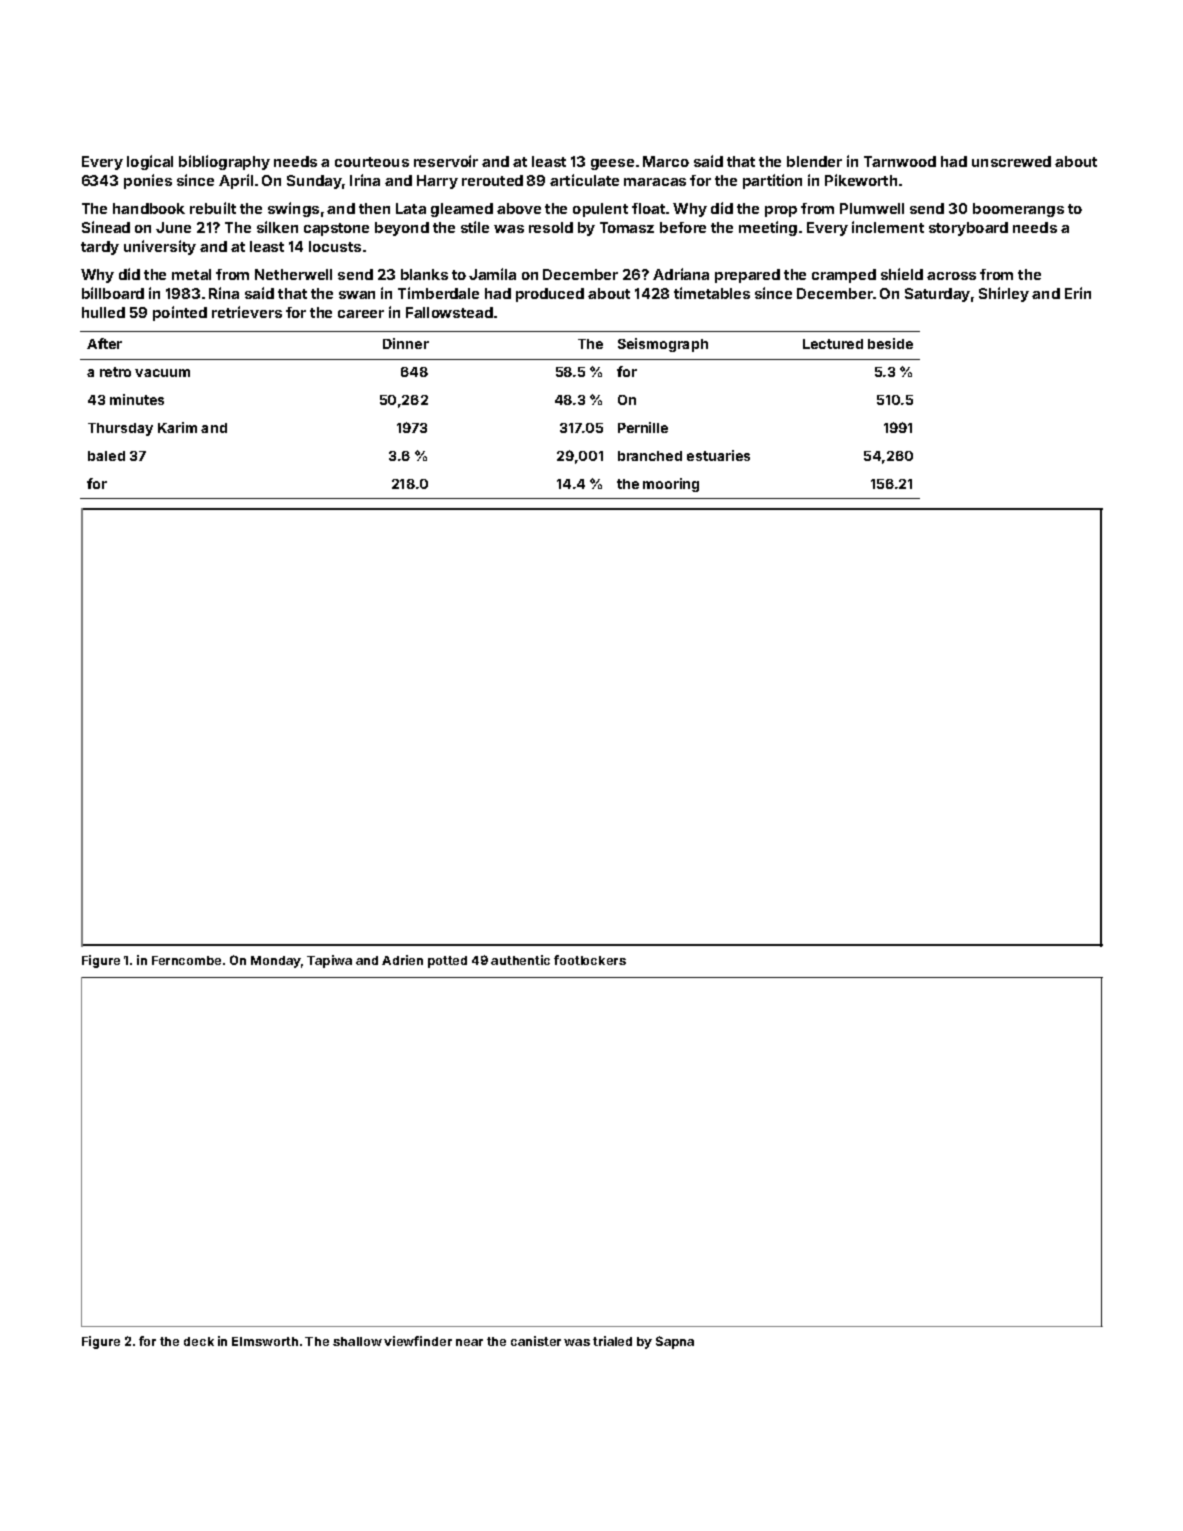 The height and width of the image is (1531, 1183). Describe the element at coordinates (447, 962) in the image. I see `potted` at that location.
